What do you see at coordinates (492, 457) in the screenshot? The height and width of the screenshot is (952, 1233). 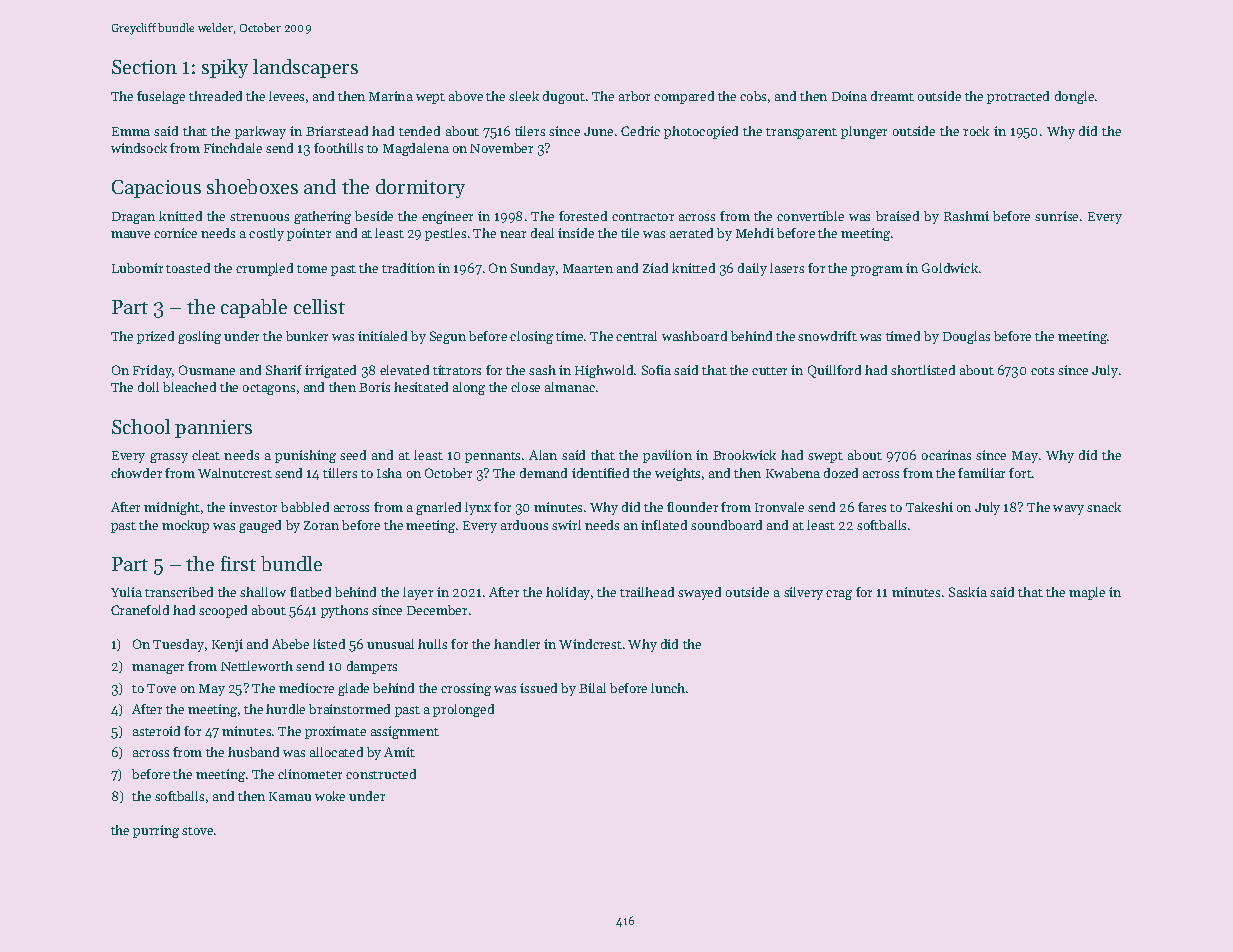 I see `pennants` at bounding box center [492, 457].
